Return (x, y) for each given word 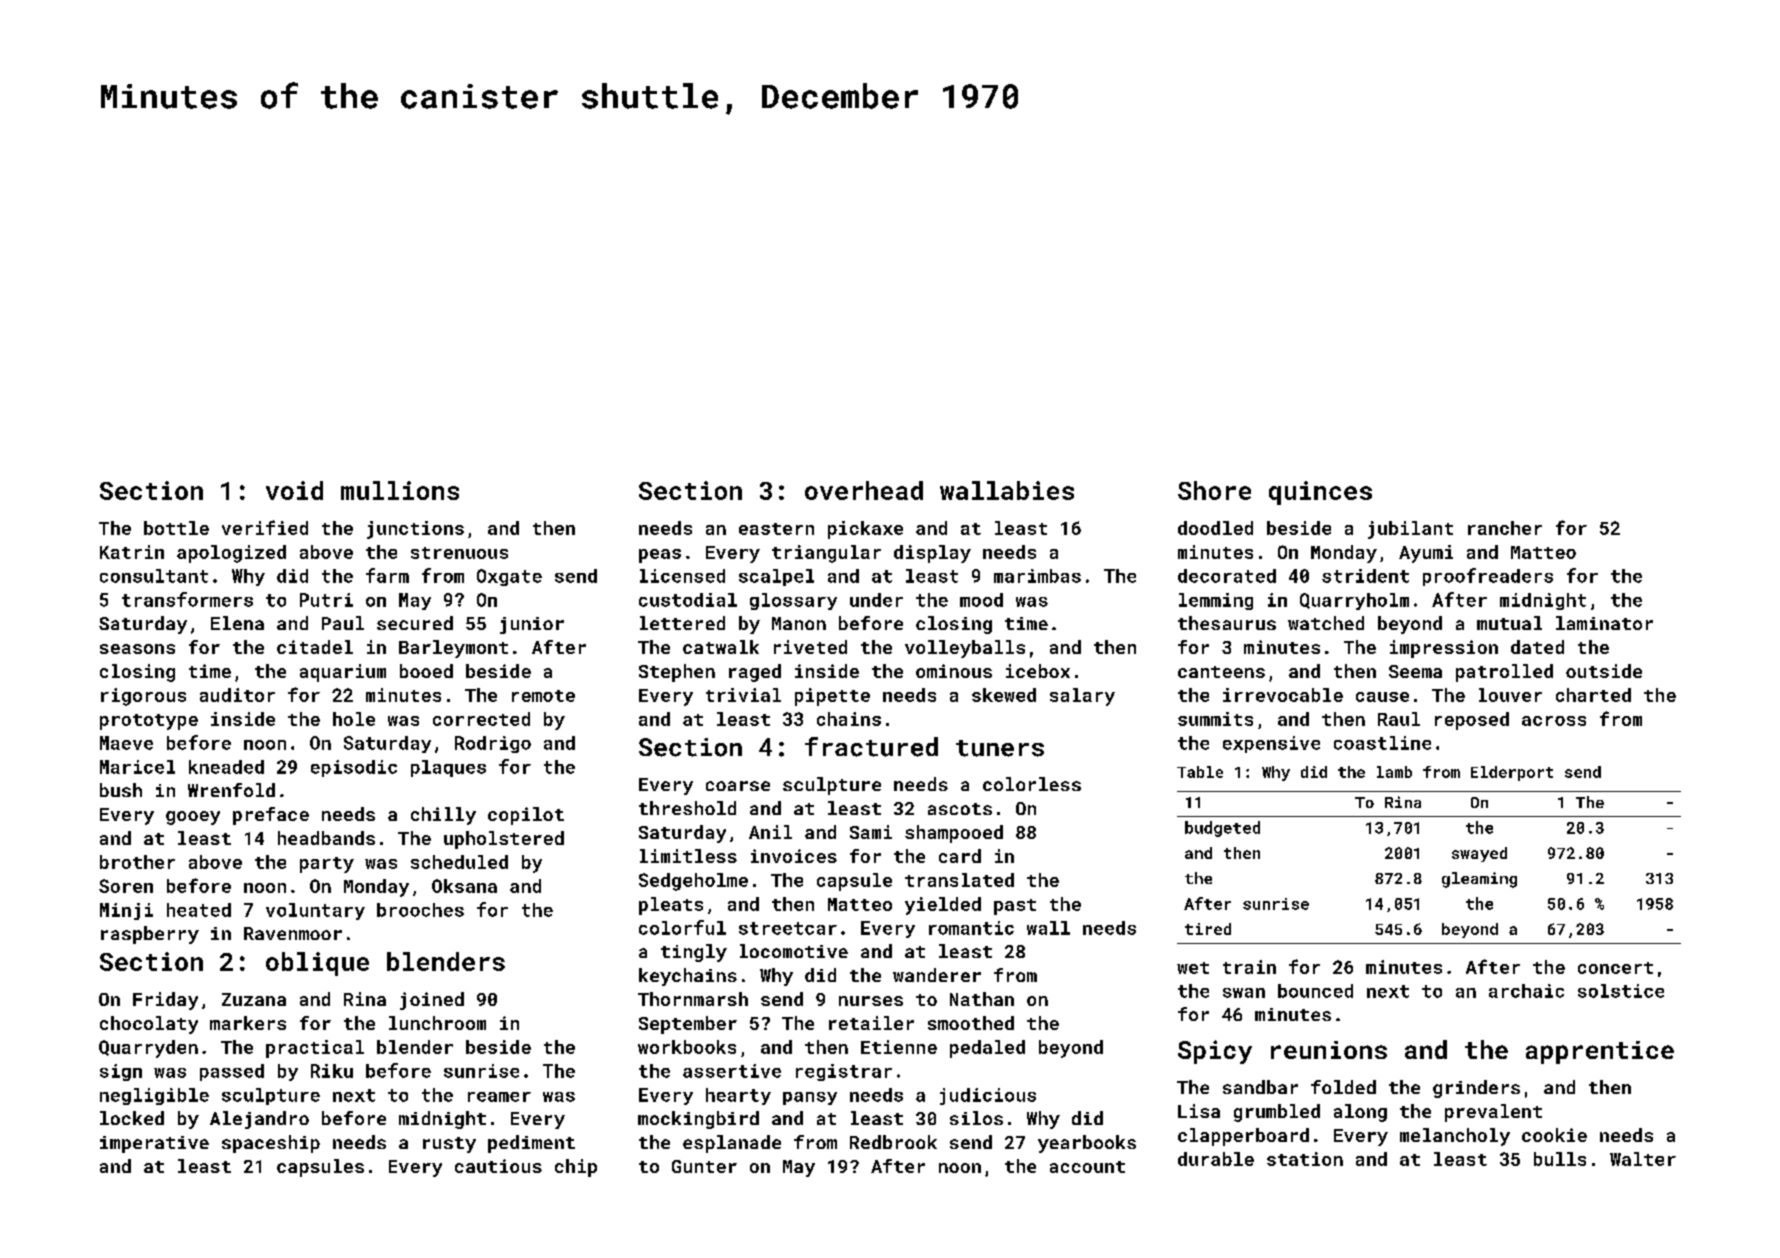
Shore (1214, 490)
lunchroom (437, 1023)
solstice (1621, 991)
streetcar (788, 928)
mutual (1509, 623)
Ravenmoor (293, 933)
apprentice (1600, 1052)
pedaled (987, 1049)
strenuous (459, 553)
